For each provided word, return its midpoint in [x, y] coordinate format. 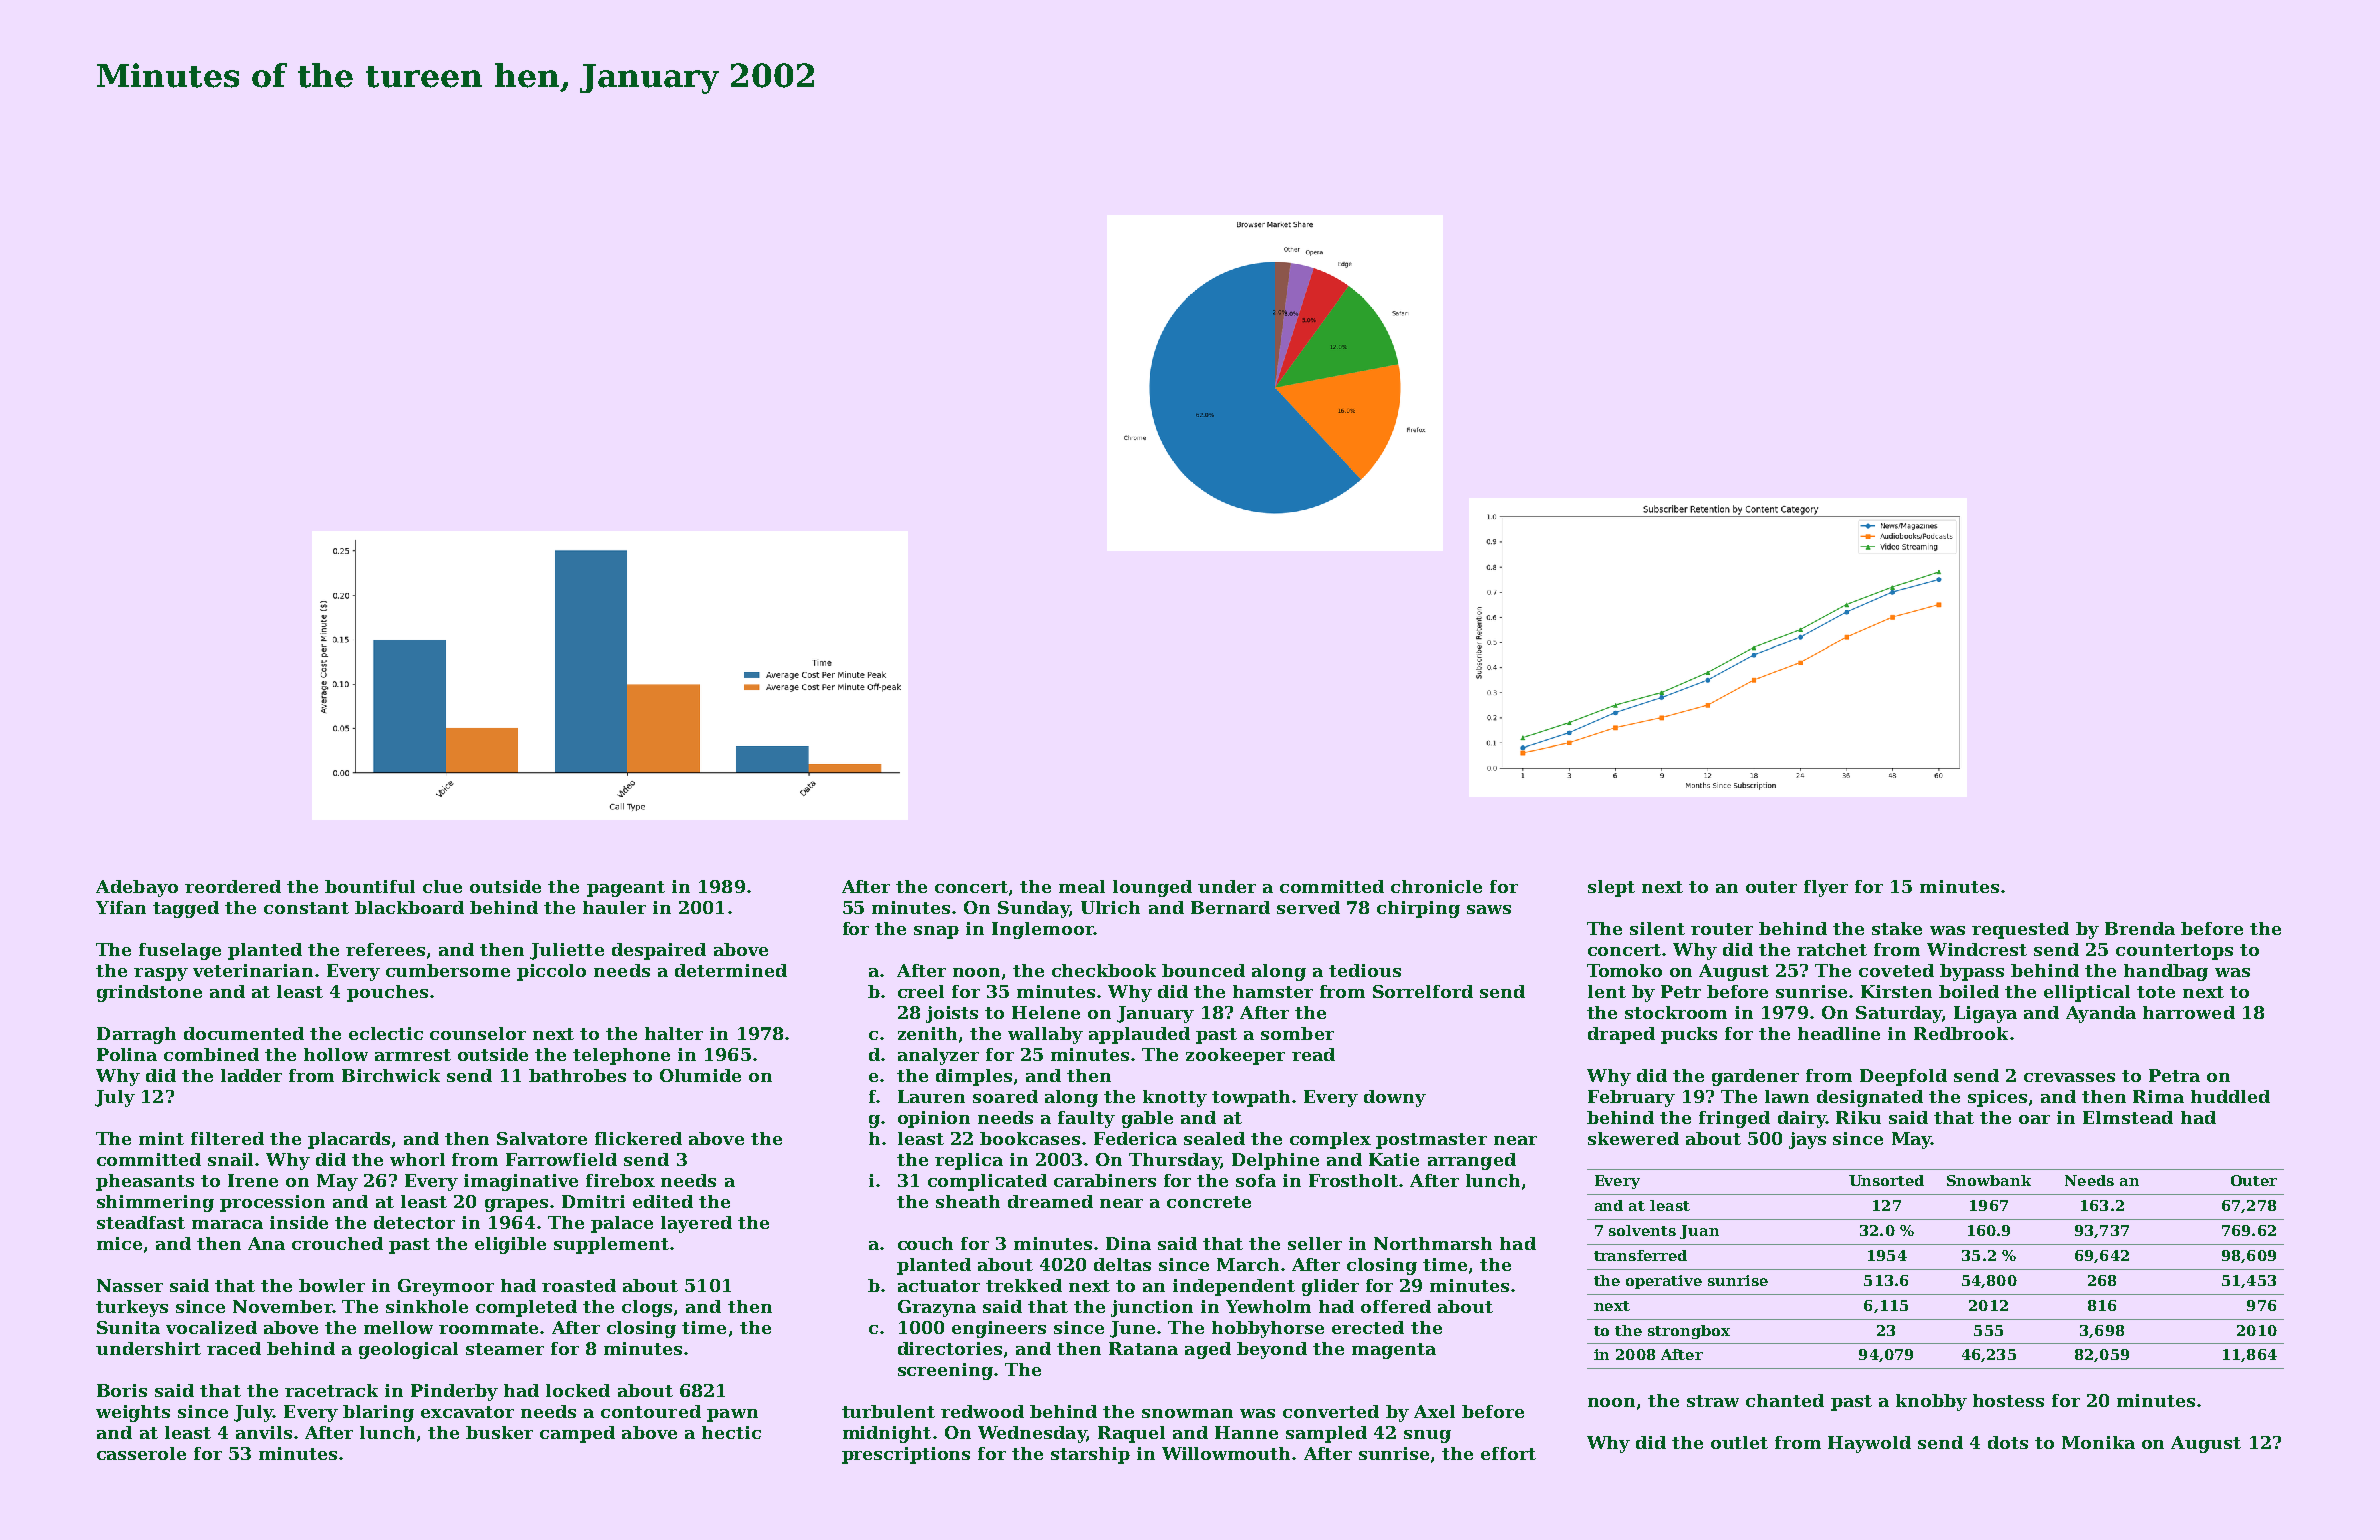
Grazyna [937, 1308]
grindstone [149, 993]
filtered [227, 1138]
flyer [1826, 888]
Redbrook [1961, 1033]
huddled [2230, 1096]
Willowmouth [1226, 1453]
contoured [651, 1411]
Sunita [128, 1327]
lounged [1152, 888]
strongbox [1689, 1332]
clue [442, 886]
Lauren [931, 1096]
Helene [1046, 1012]
